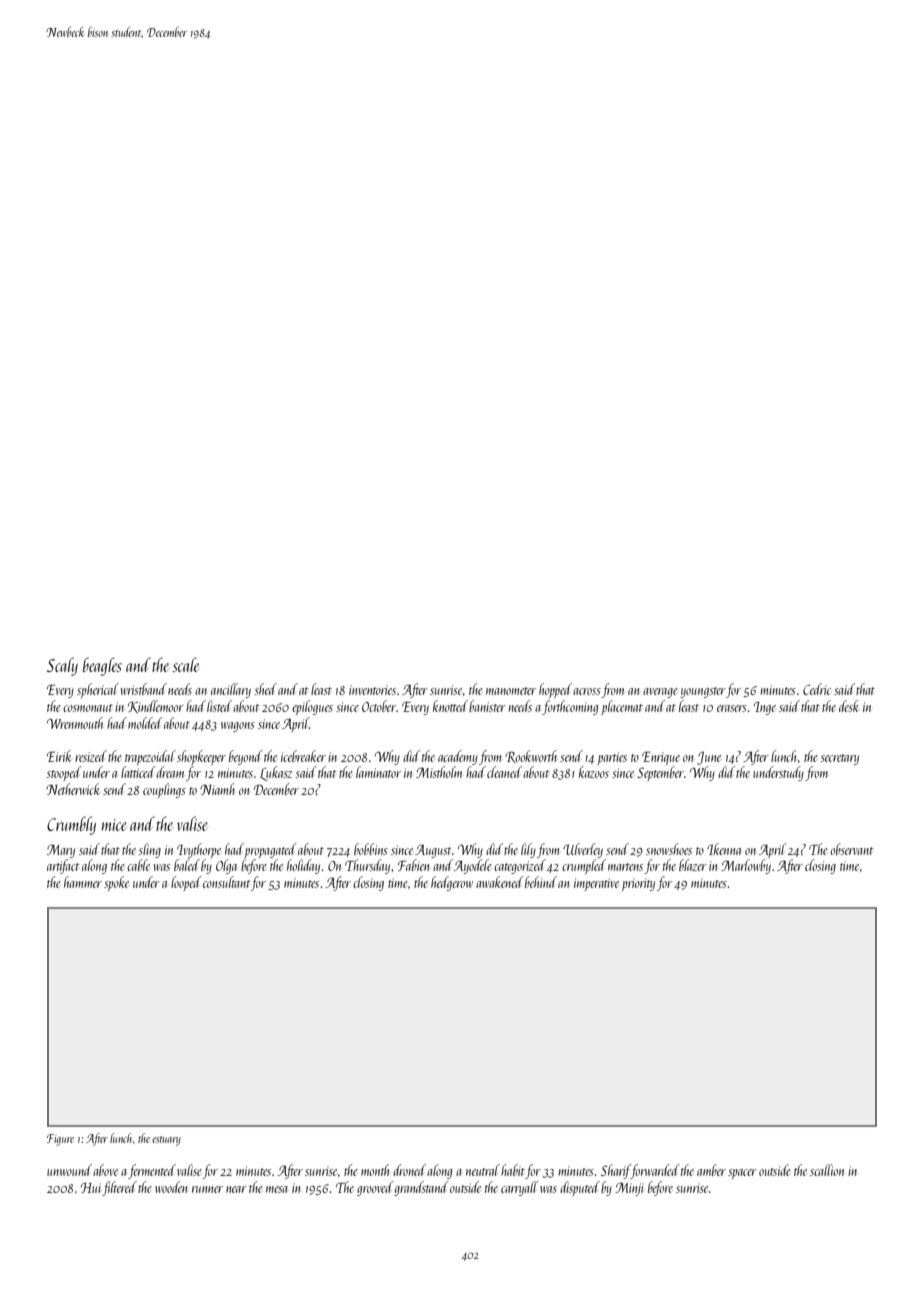 This screenshot has width=924, height=1308. I want to click on habit, so click(513, 1170).
